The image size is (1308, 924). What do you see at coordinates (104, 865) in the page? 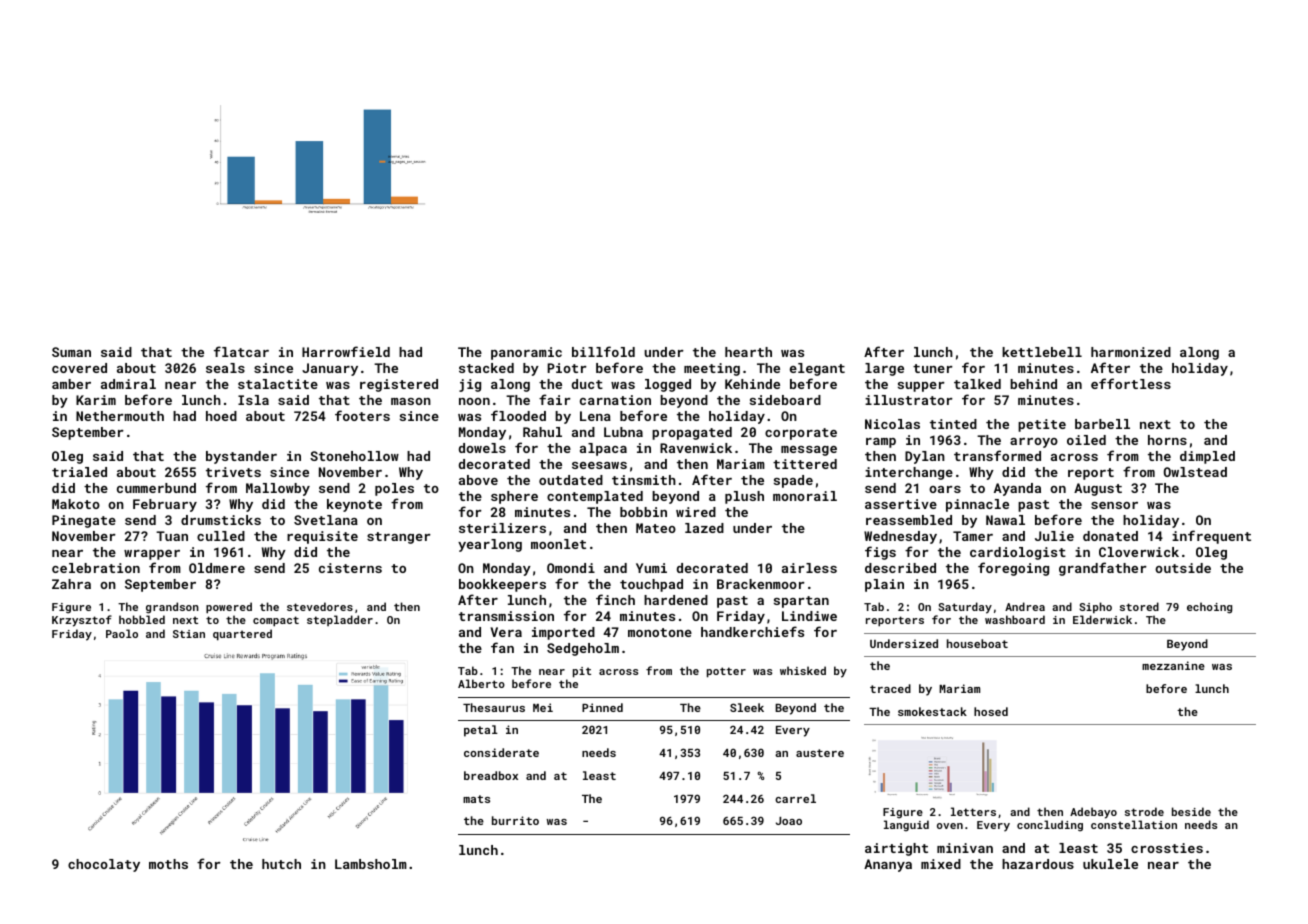
I see `chocolaty` at bounding box center [104, 865].
